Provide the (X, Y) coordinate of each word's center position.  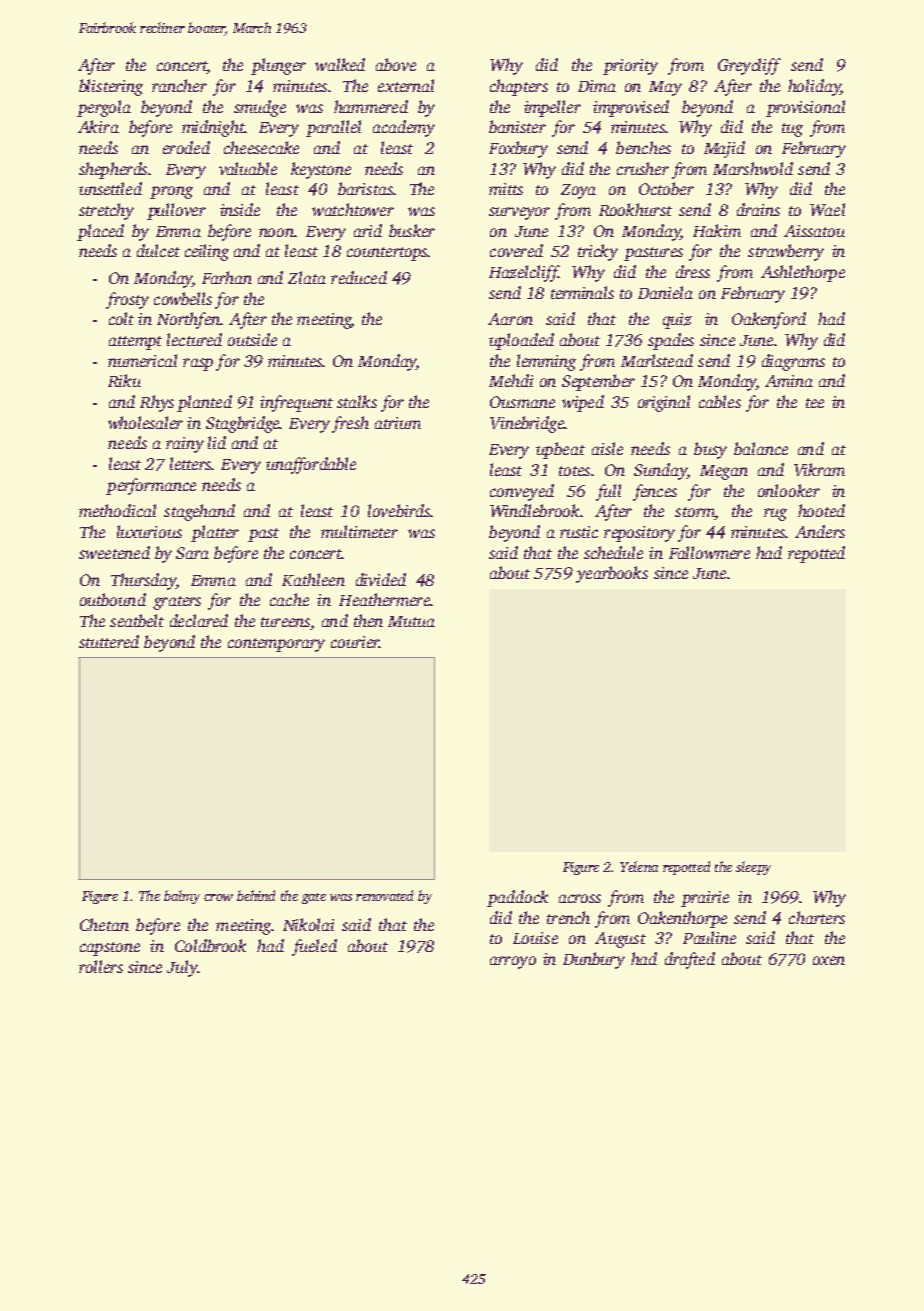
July (182, 968)
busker (412, 230)
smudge (260, 108)
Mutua (411, 621)
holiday (814, 87)
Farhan (227, 277)
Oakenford (769, 320)
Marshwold (753, 168)
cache (289, 599)
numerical (142, 360)
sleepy (753, 868)
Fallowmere (709, 552)
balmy (182, 897)
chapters (519, 87)
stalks (357, 401)
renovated (384, 895)
